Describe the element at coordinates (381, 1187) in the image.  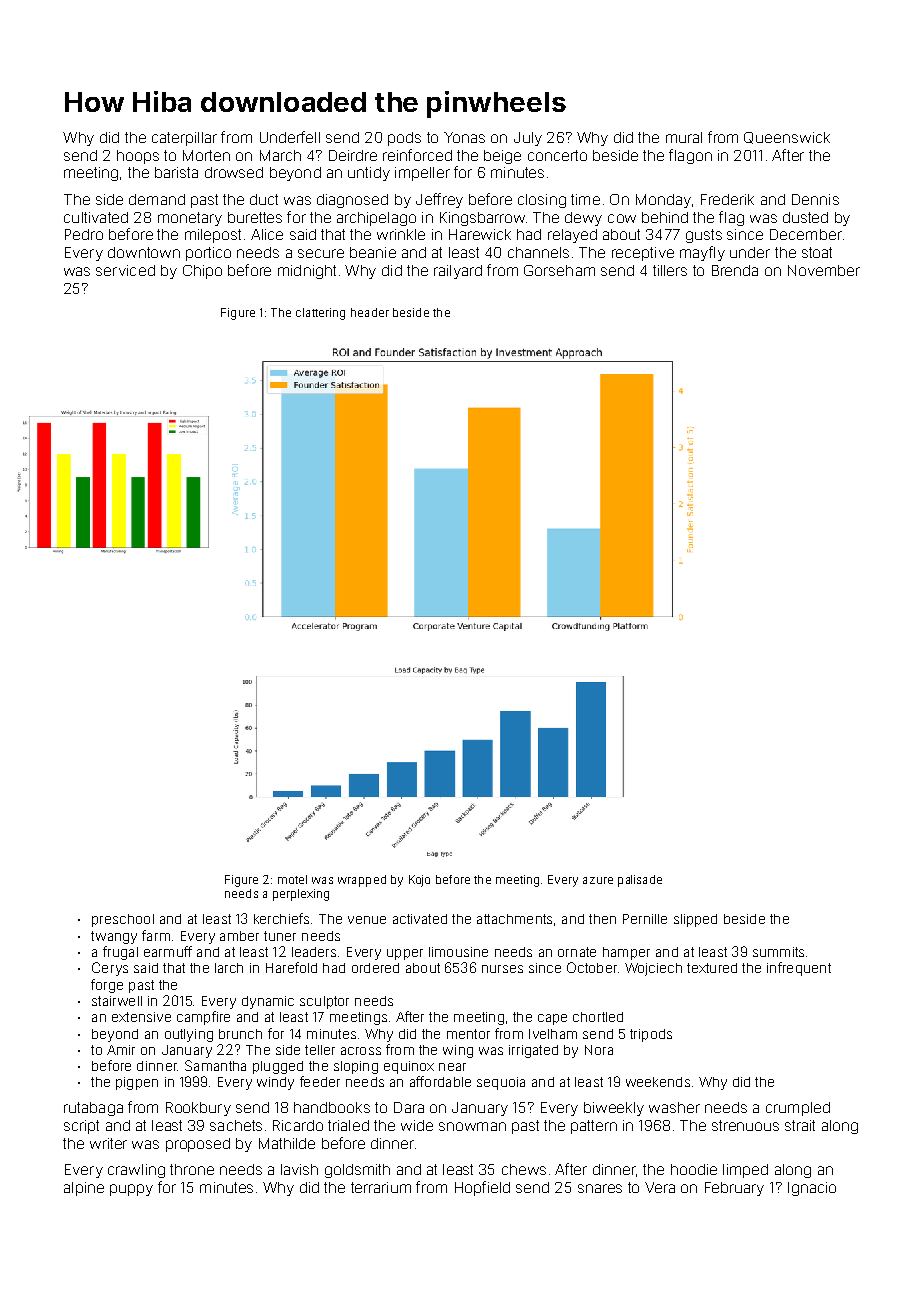
I see `terrarium` at that location.
